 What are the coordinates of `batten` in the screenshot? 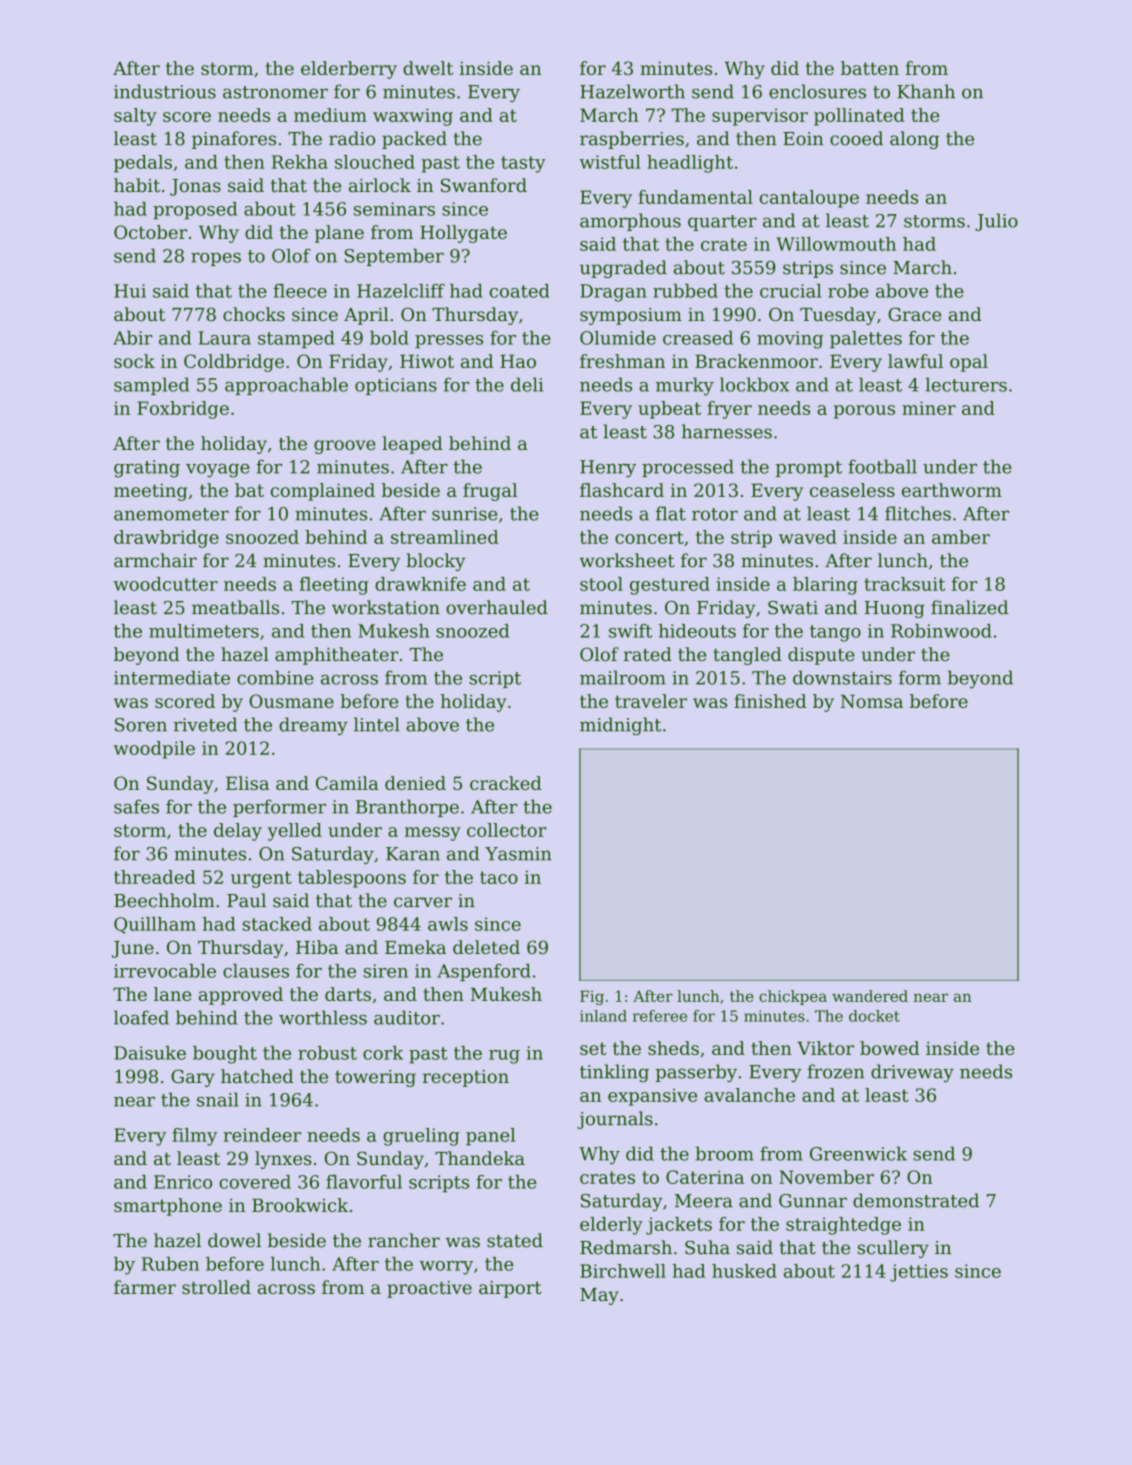 It's located at (870, 68).
